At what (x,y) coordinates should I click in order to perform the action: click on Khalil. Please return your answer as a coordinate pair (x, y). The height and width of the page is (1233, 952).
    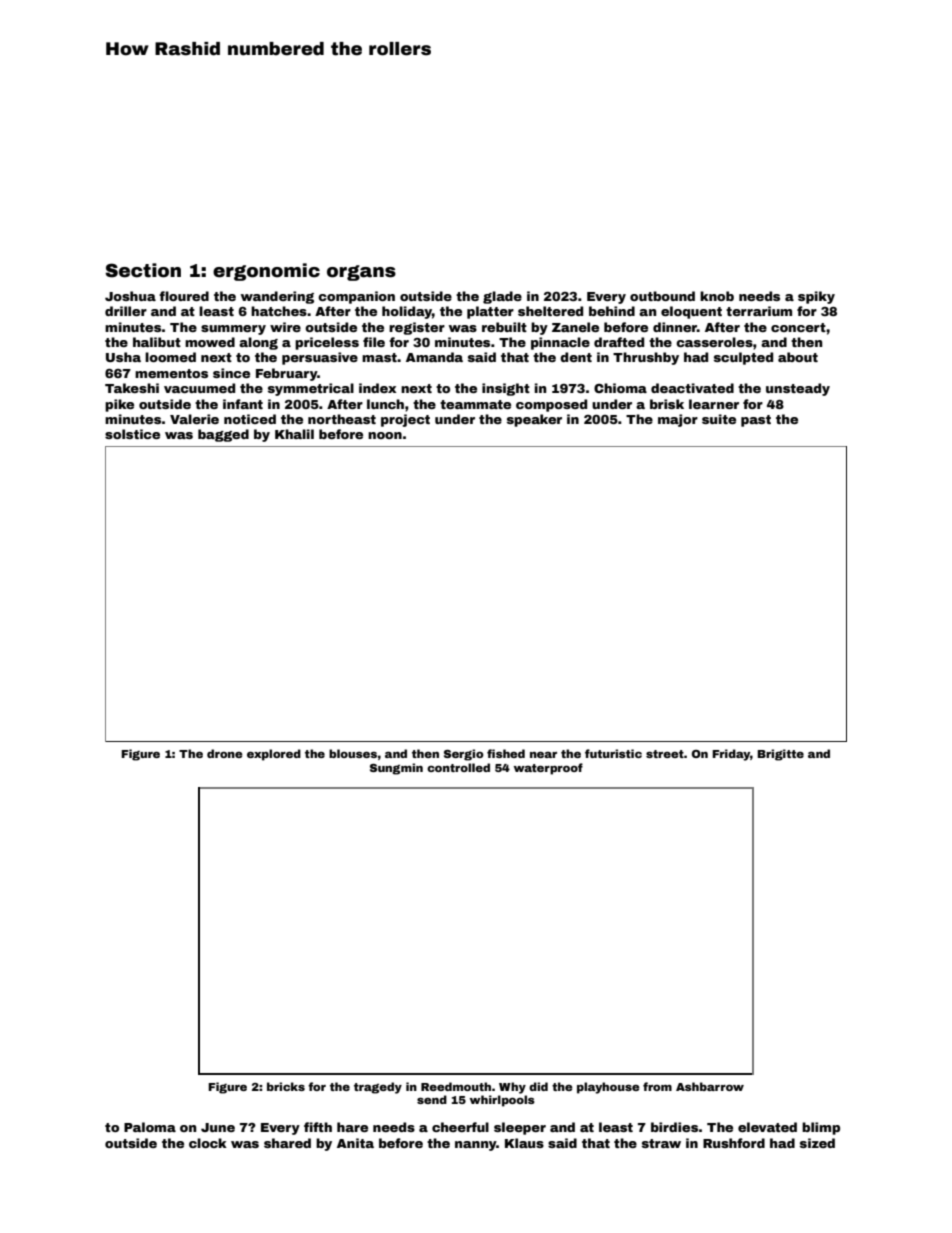
    Looking at the image, I should click on (294, 434).
